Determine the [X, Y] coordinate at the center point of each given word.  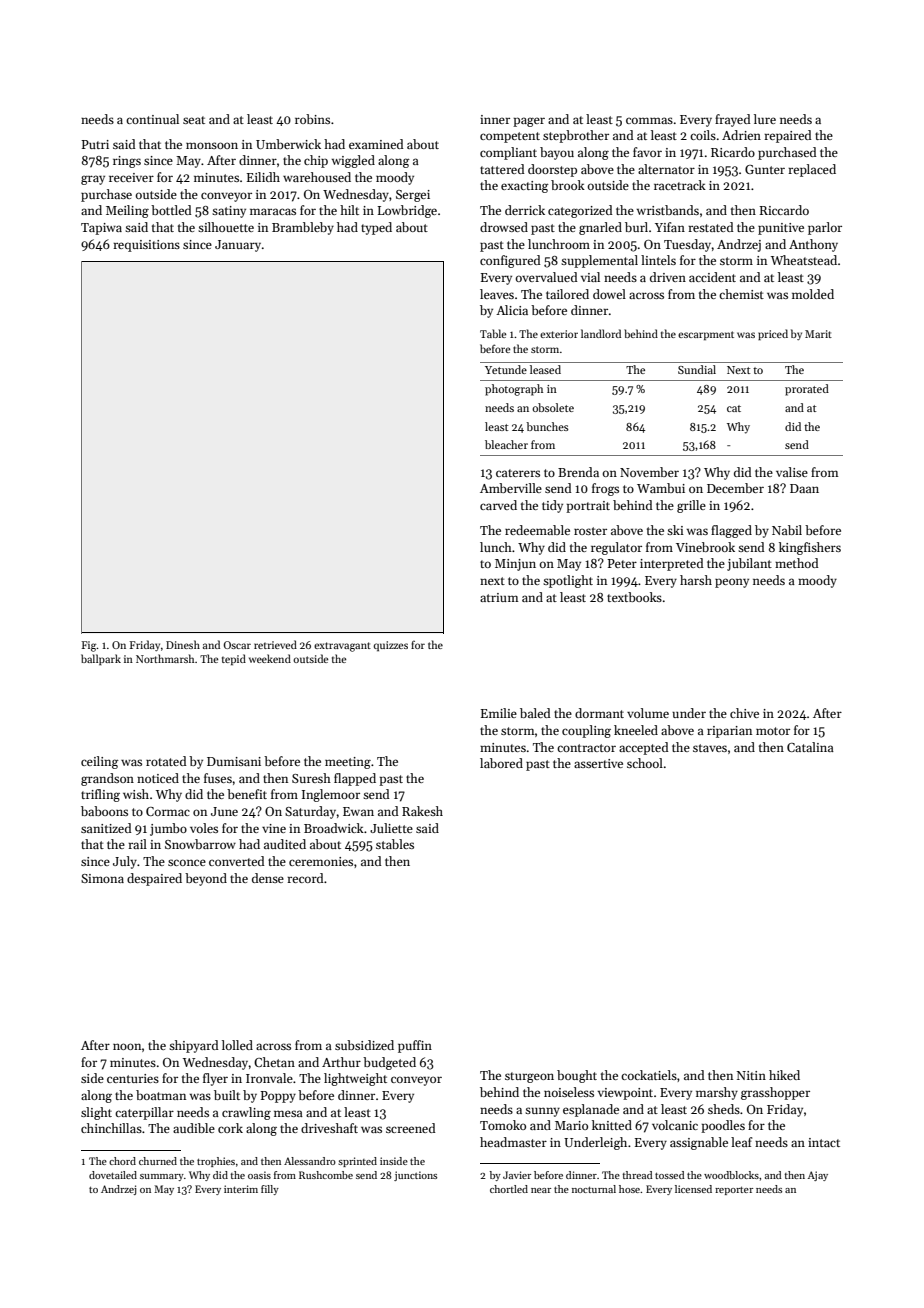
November [649, 472]
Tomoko [503, 1125]
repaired [788, 136]
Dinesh [183, 644]
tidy [552, 506]
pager [529, 122]
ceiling [100, 762]
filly [270, 1190]
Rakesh [422, 811]
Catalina [810, 747]
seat [194, 120]
